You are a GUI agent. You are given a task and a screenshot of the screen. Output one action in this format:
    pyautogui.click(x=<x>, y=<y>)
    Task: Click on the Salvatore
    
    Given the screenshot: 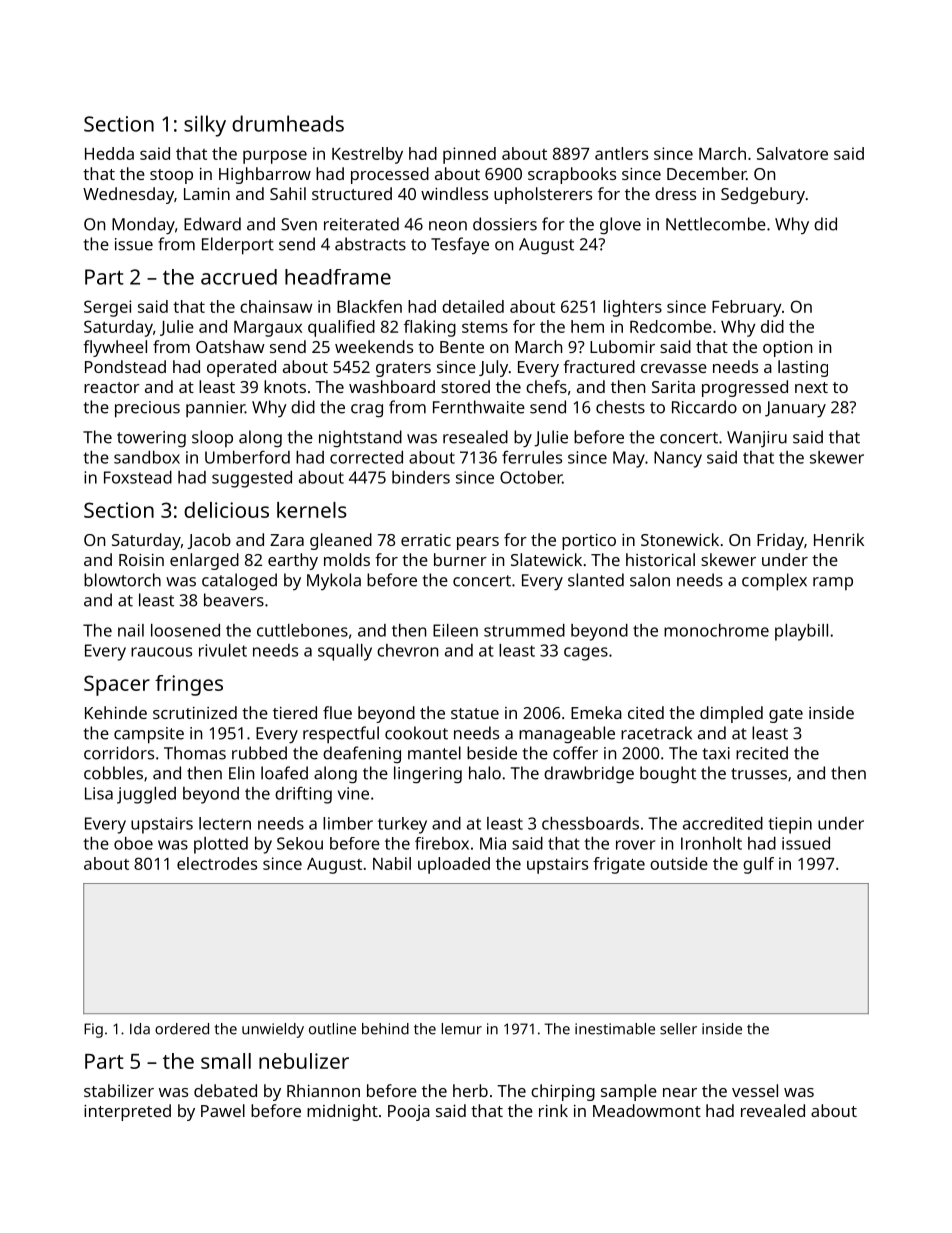 What is the action you would take?
    pyautogui.click(x=792, y=153)
